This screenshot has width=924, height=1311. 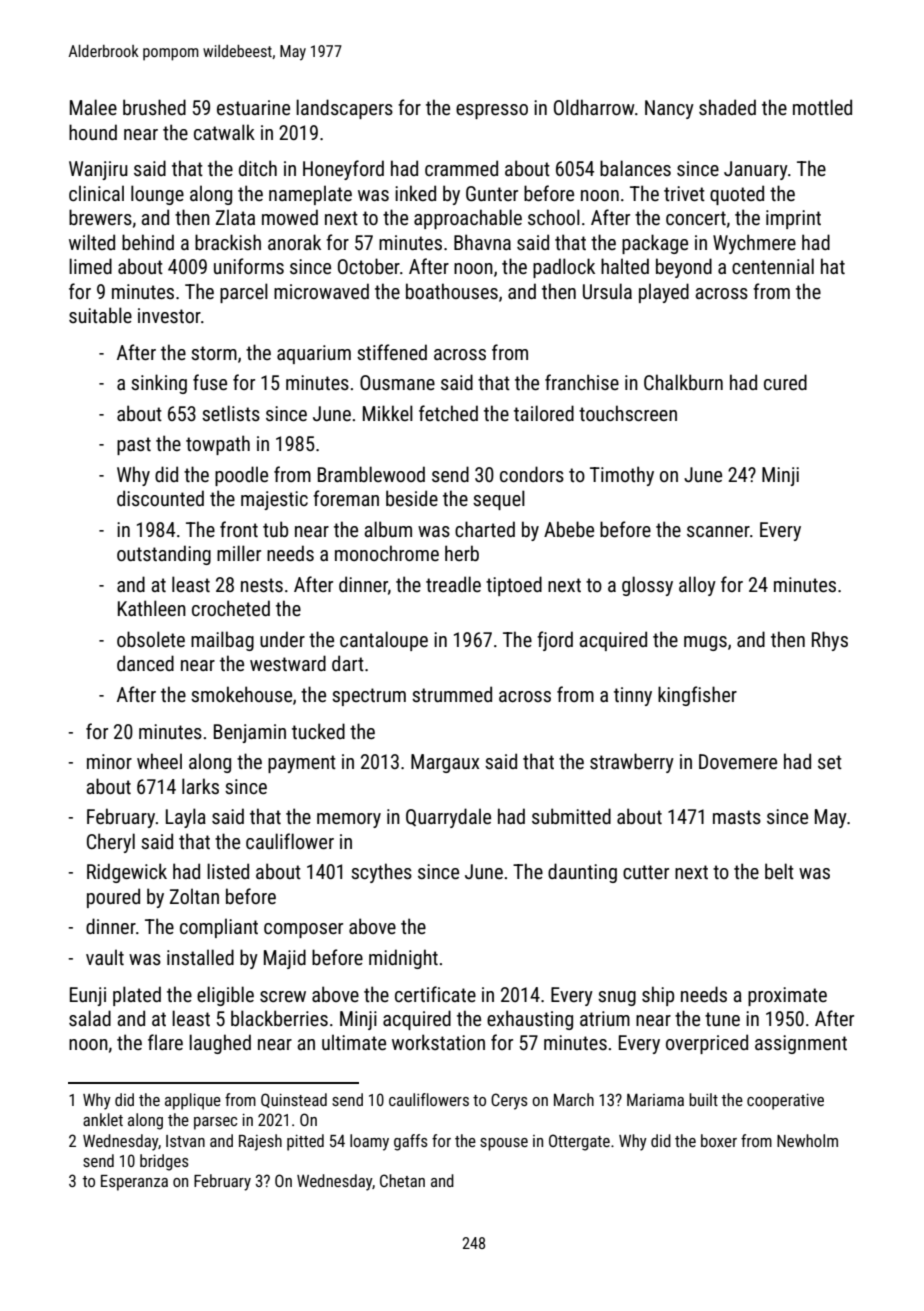 I want to click on stiffened, so click(x=392, y=352).
